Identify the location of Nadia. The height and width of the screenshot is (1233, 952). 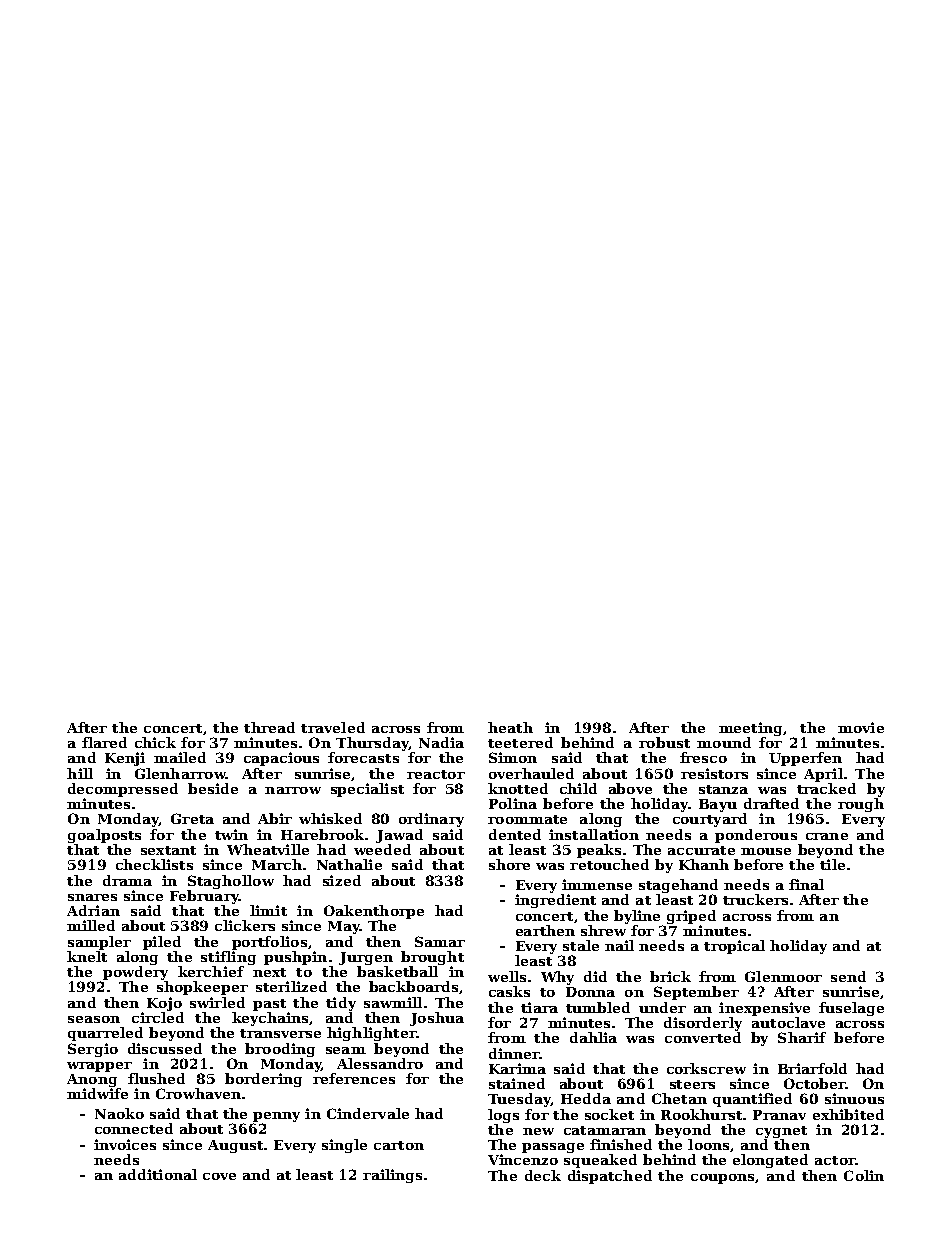
(441, 742).
